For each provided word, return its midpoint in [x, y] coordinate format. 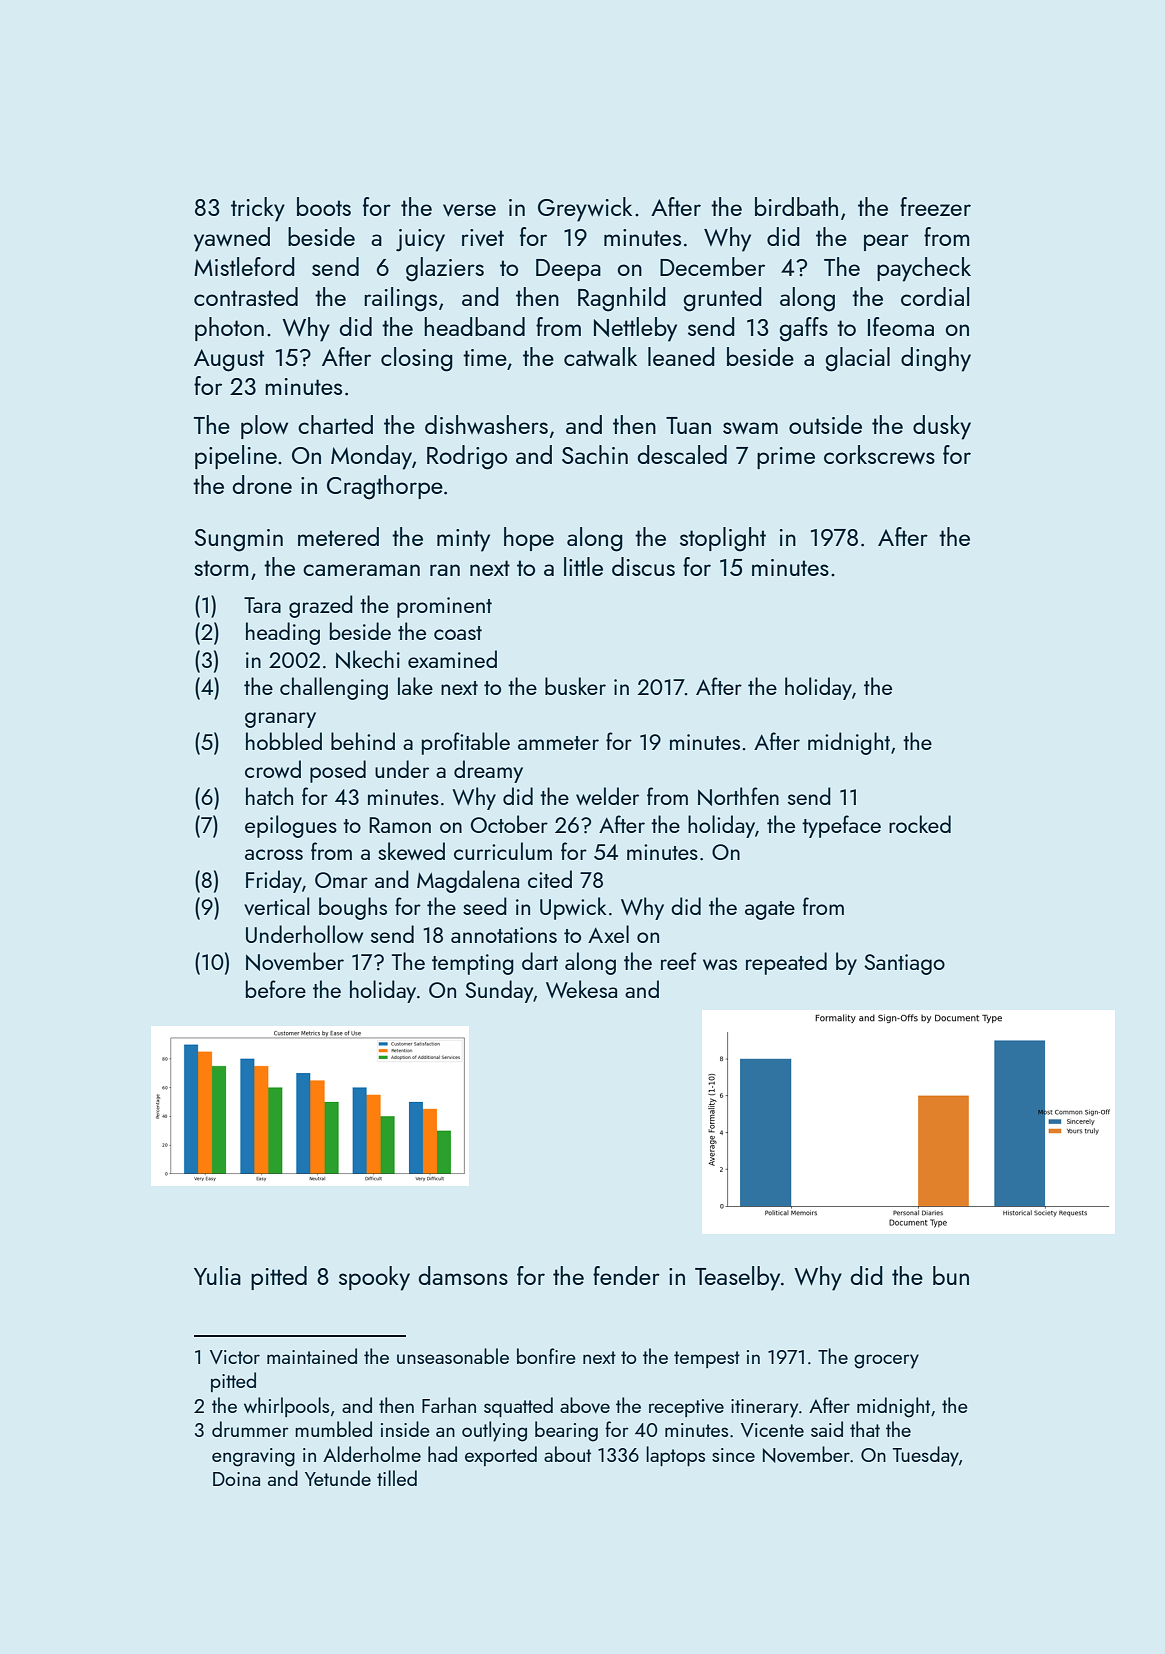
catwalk [600, 356]
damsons [463, 1275]
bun [951, 1275]
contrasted [246, 296]
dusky [942, 427]
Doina [236, 1479]
